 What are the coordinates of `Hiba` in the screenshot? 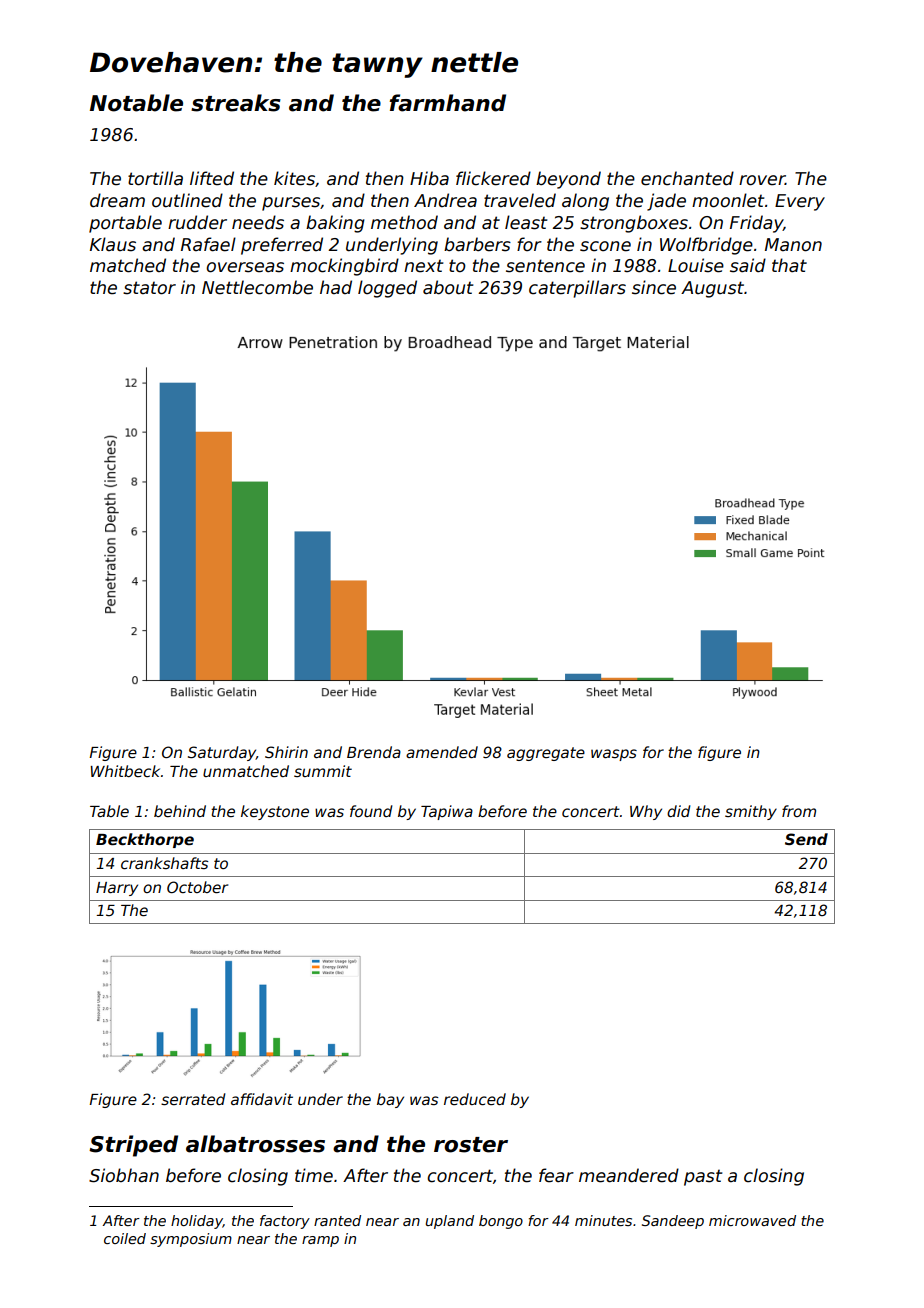 It's located at (429, 178).
